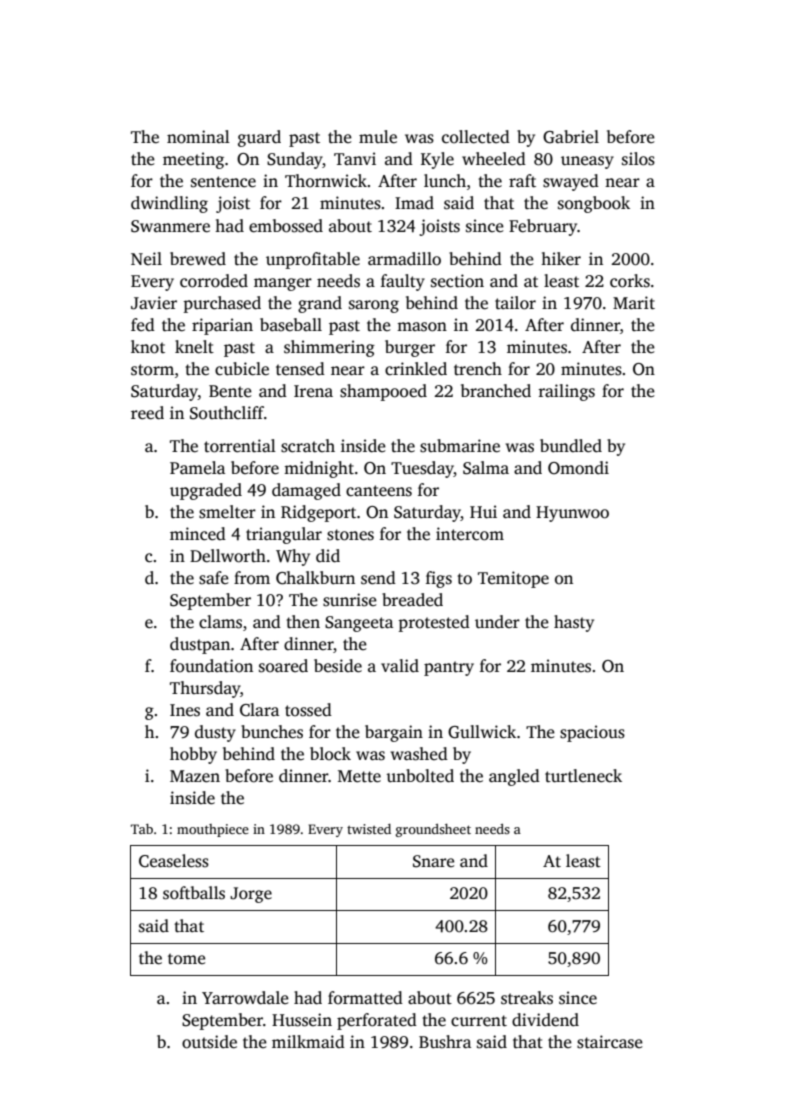 The width and height of the page is (786, 1116). What do you see at coordinates (583, 776) in the page?
I see `turtleneck` at bounding box center [583, 776].
